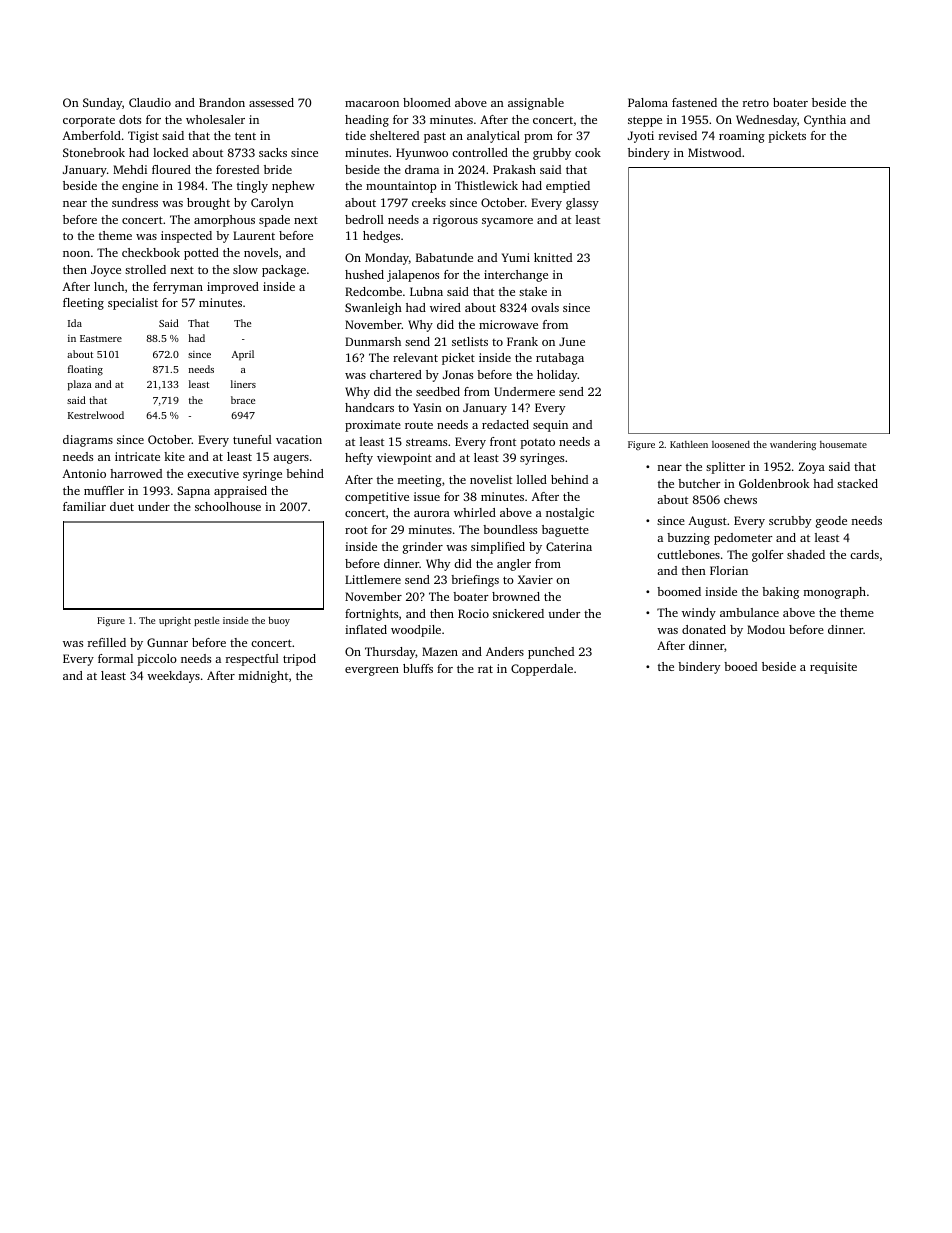  What do you see at coordinates (186, 237) in the document?
I see `inspected` at bounding box center [186, 237].
